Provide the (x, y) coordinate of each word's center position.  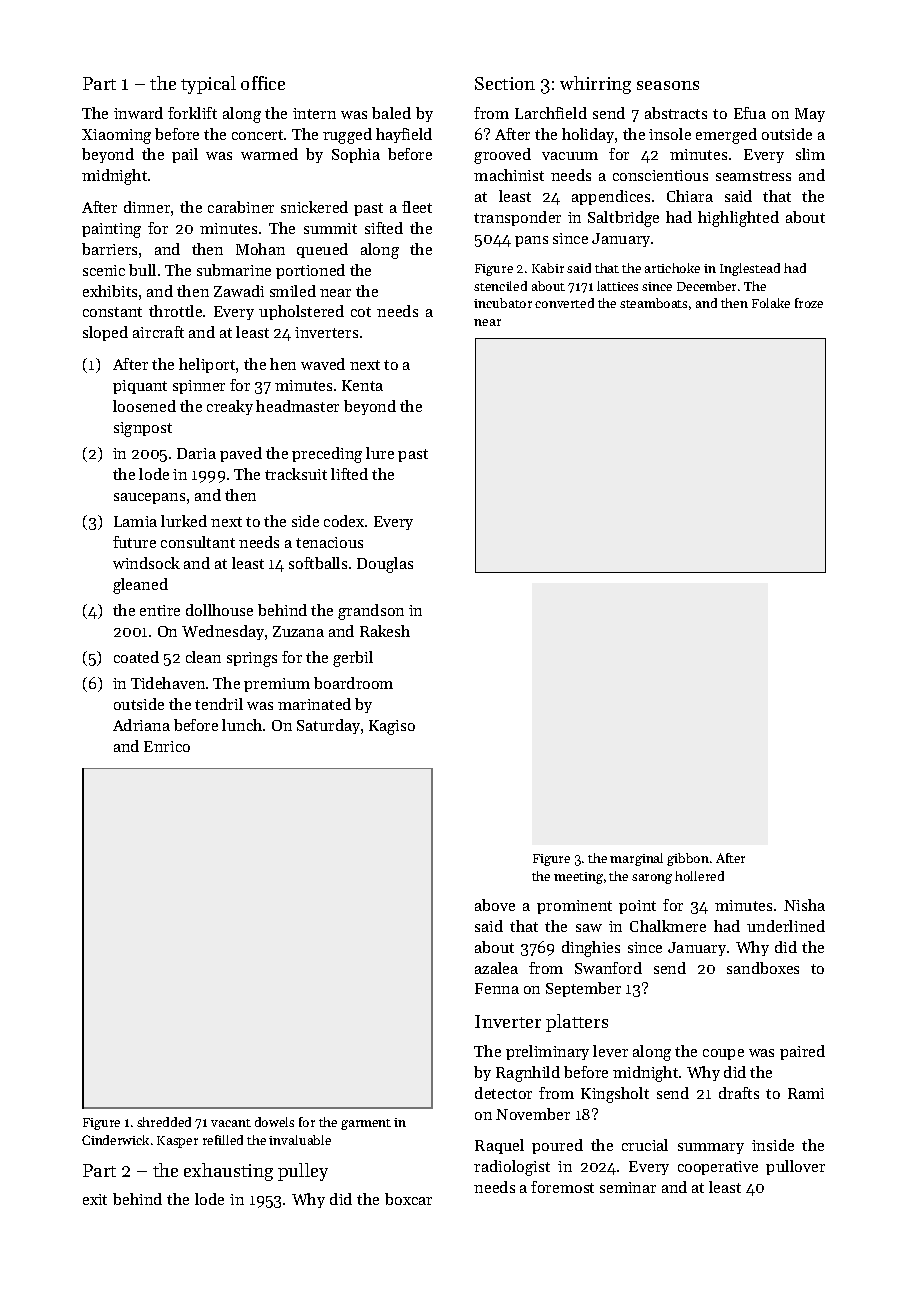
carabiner (241, 207)
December (706, 286)
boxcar (408, 1199)
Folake (771, 303)
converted (564, 303)
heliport (207, 365)
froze (809, 303)
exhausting (228, 1172)
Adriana (141, 725)
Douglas (385, 565)
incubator (503, 303)
